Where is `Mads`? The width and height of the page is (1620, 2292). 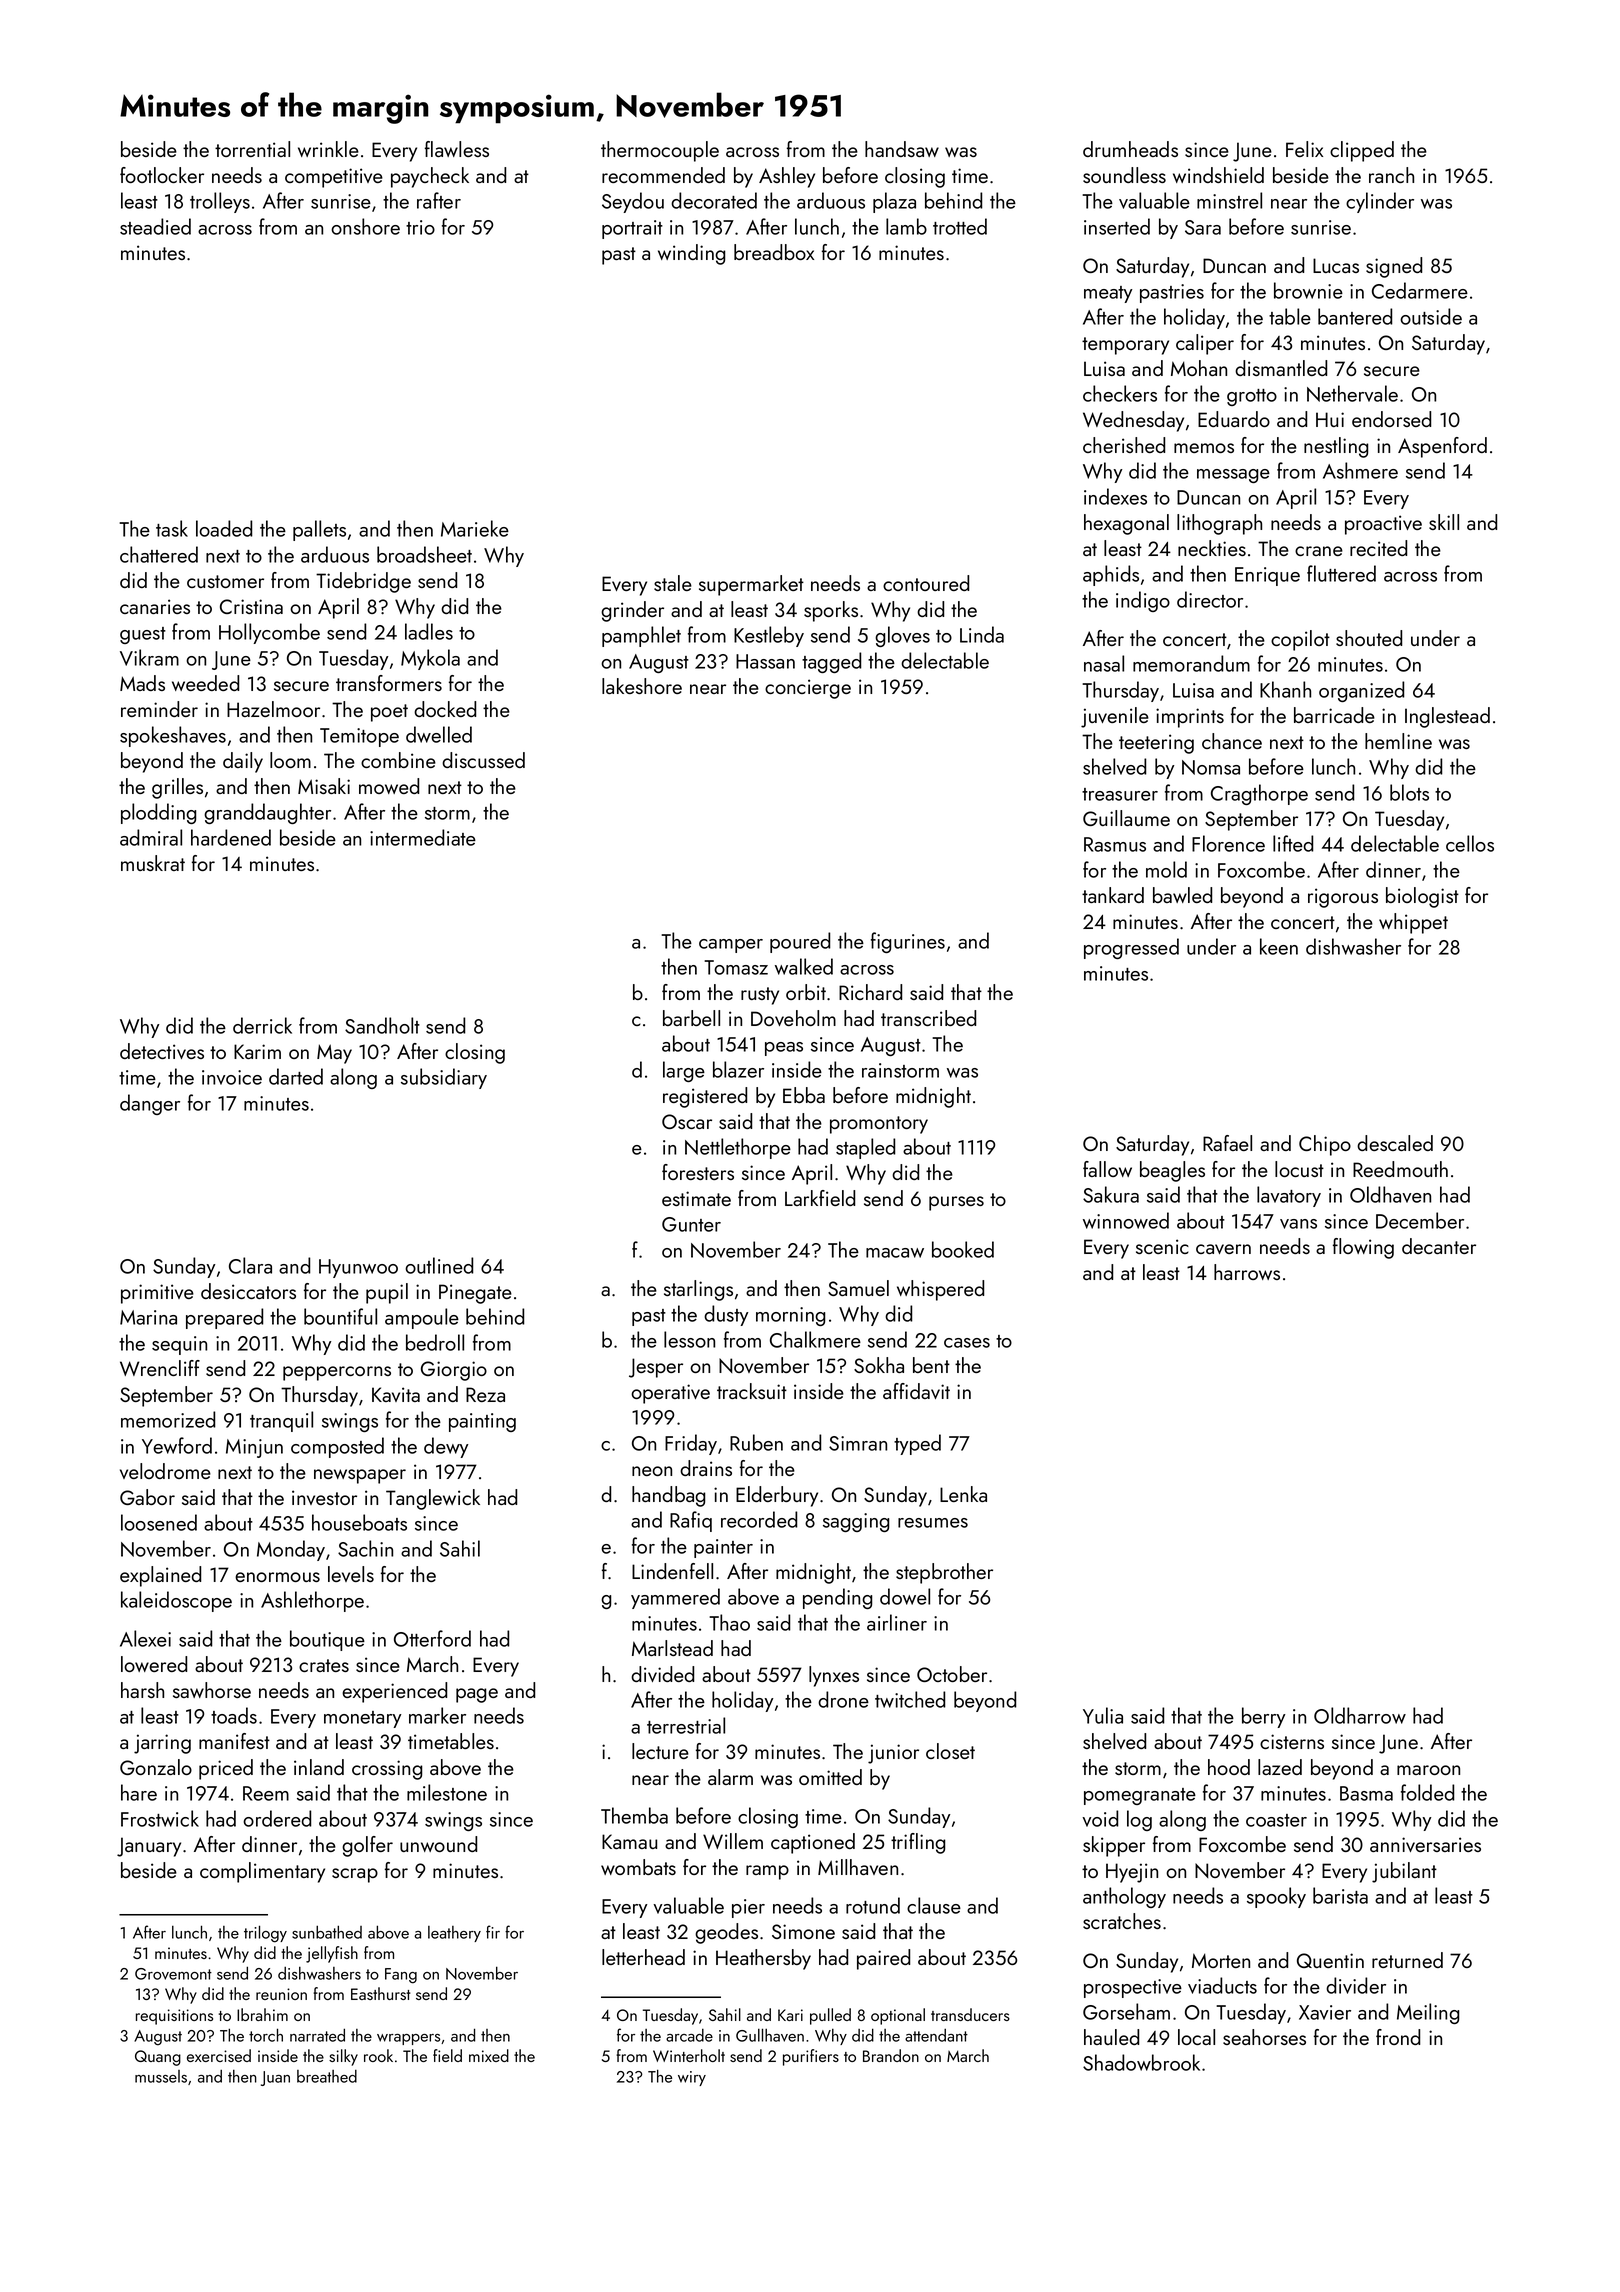
Mads is located at coordinates (142, 683).
